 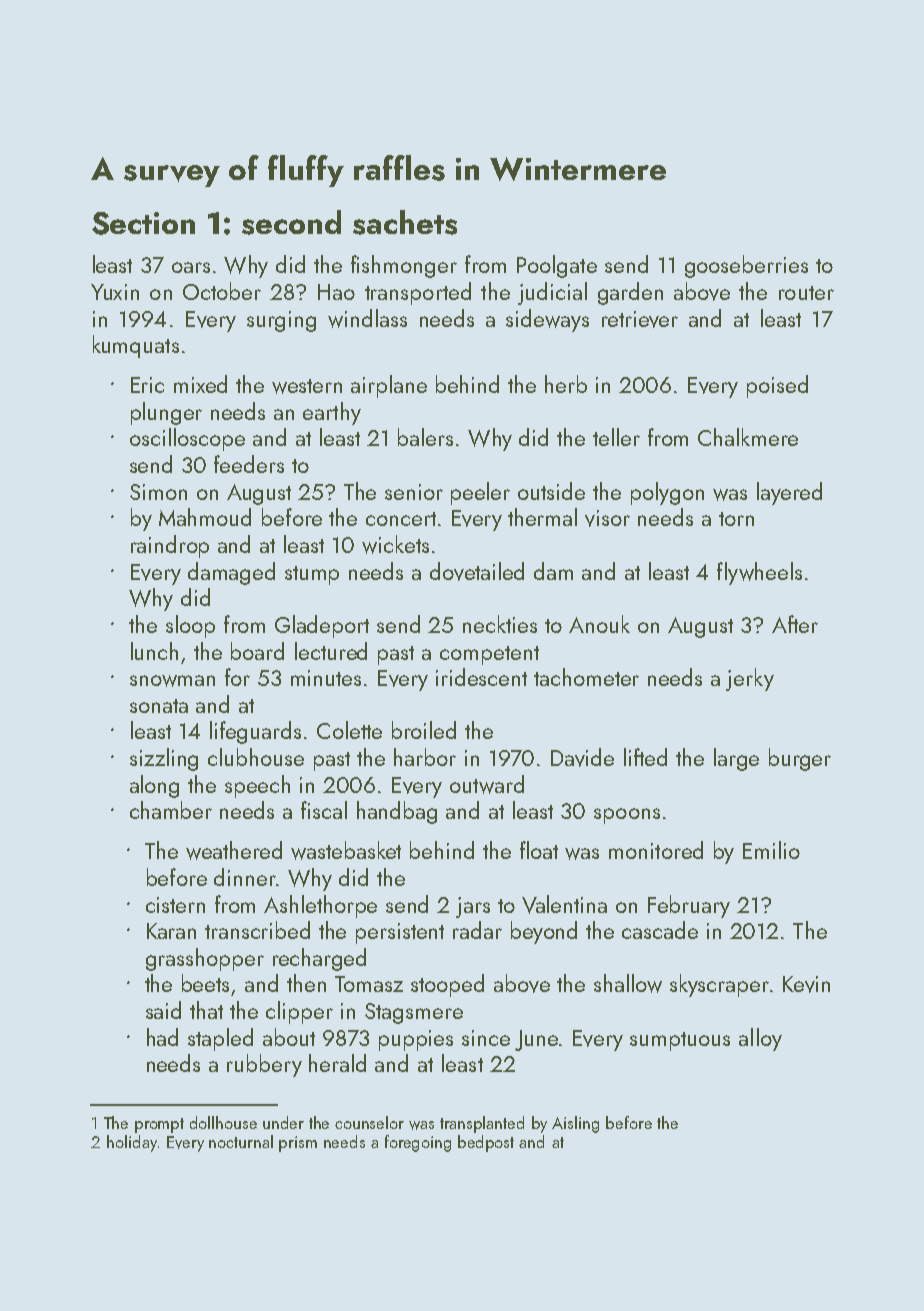 What do you see at coordinates (482, 1124) in the screenshot?
I see `transplanted` at bounding box center [482, 1124].
